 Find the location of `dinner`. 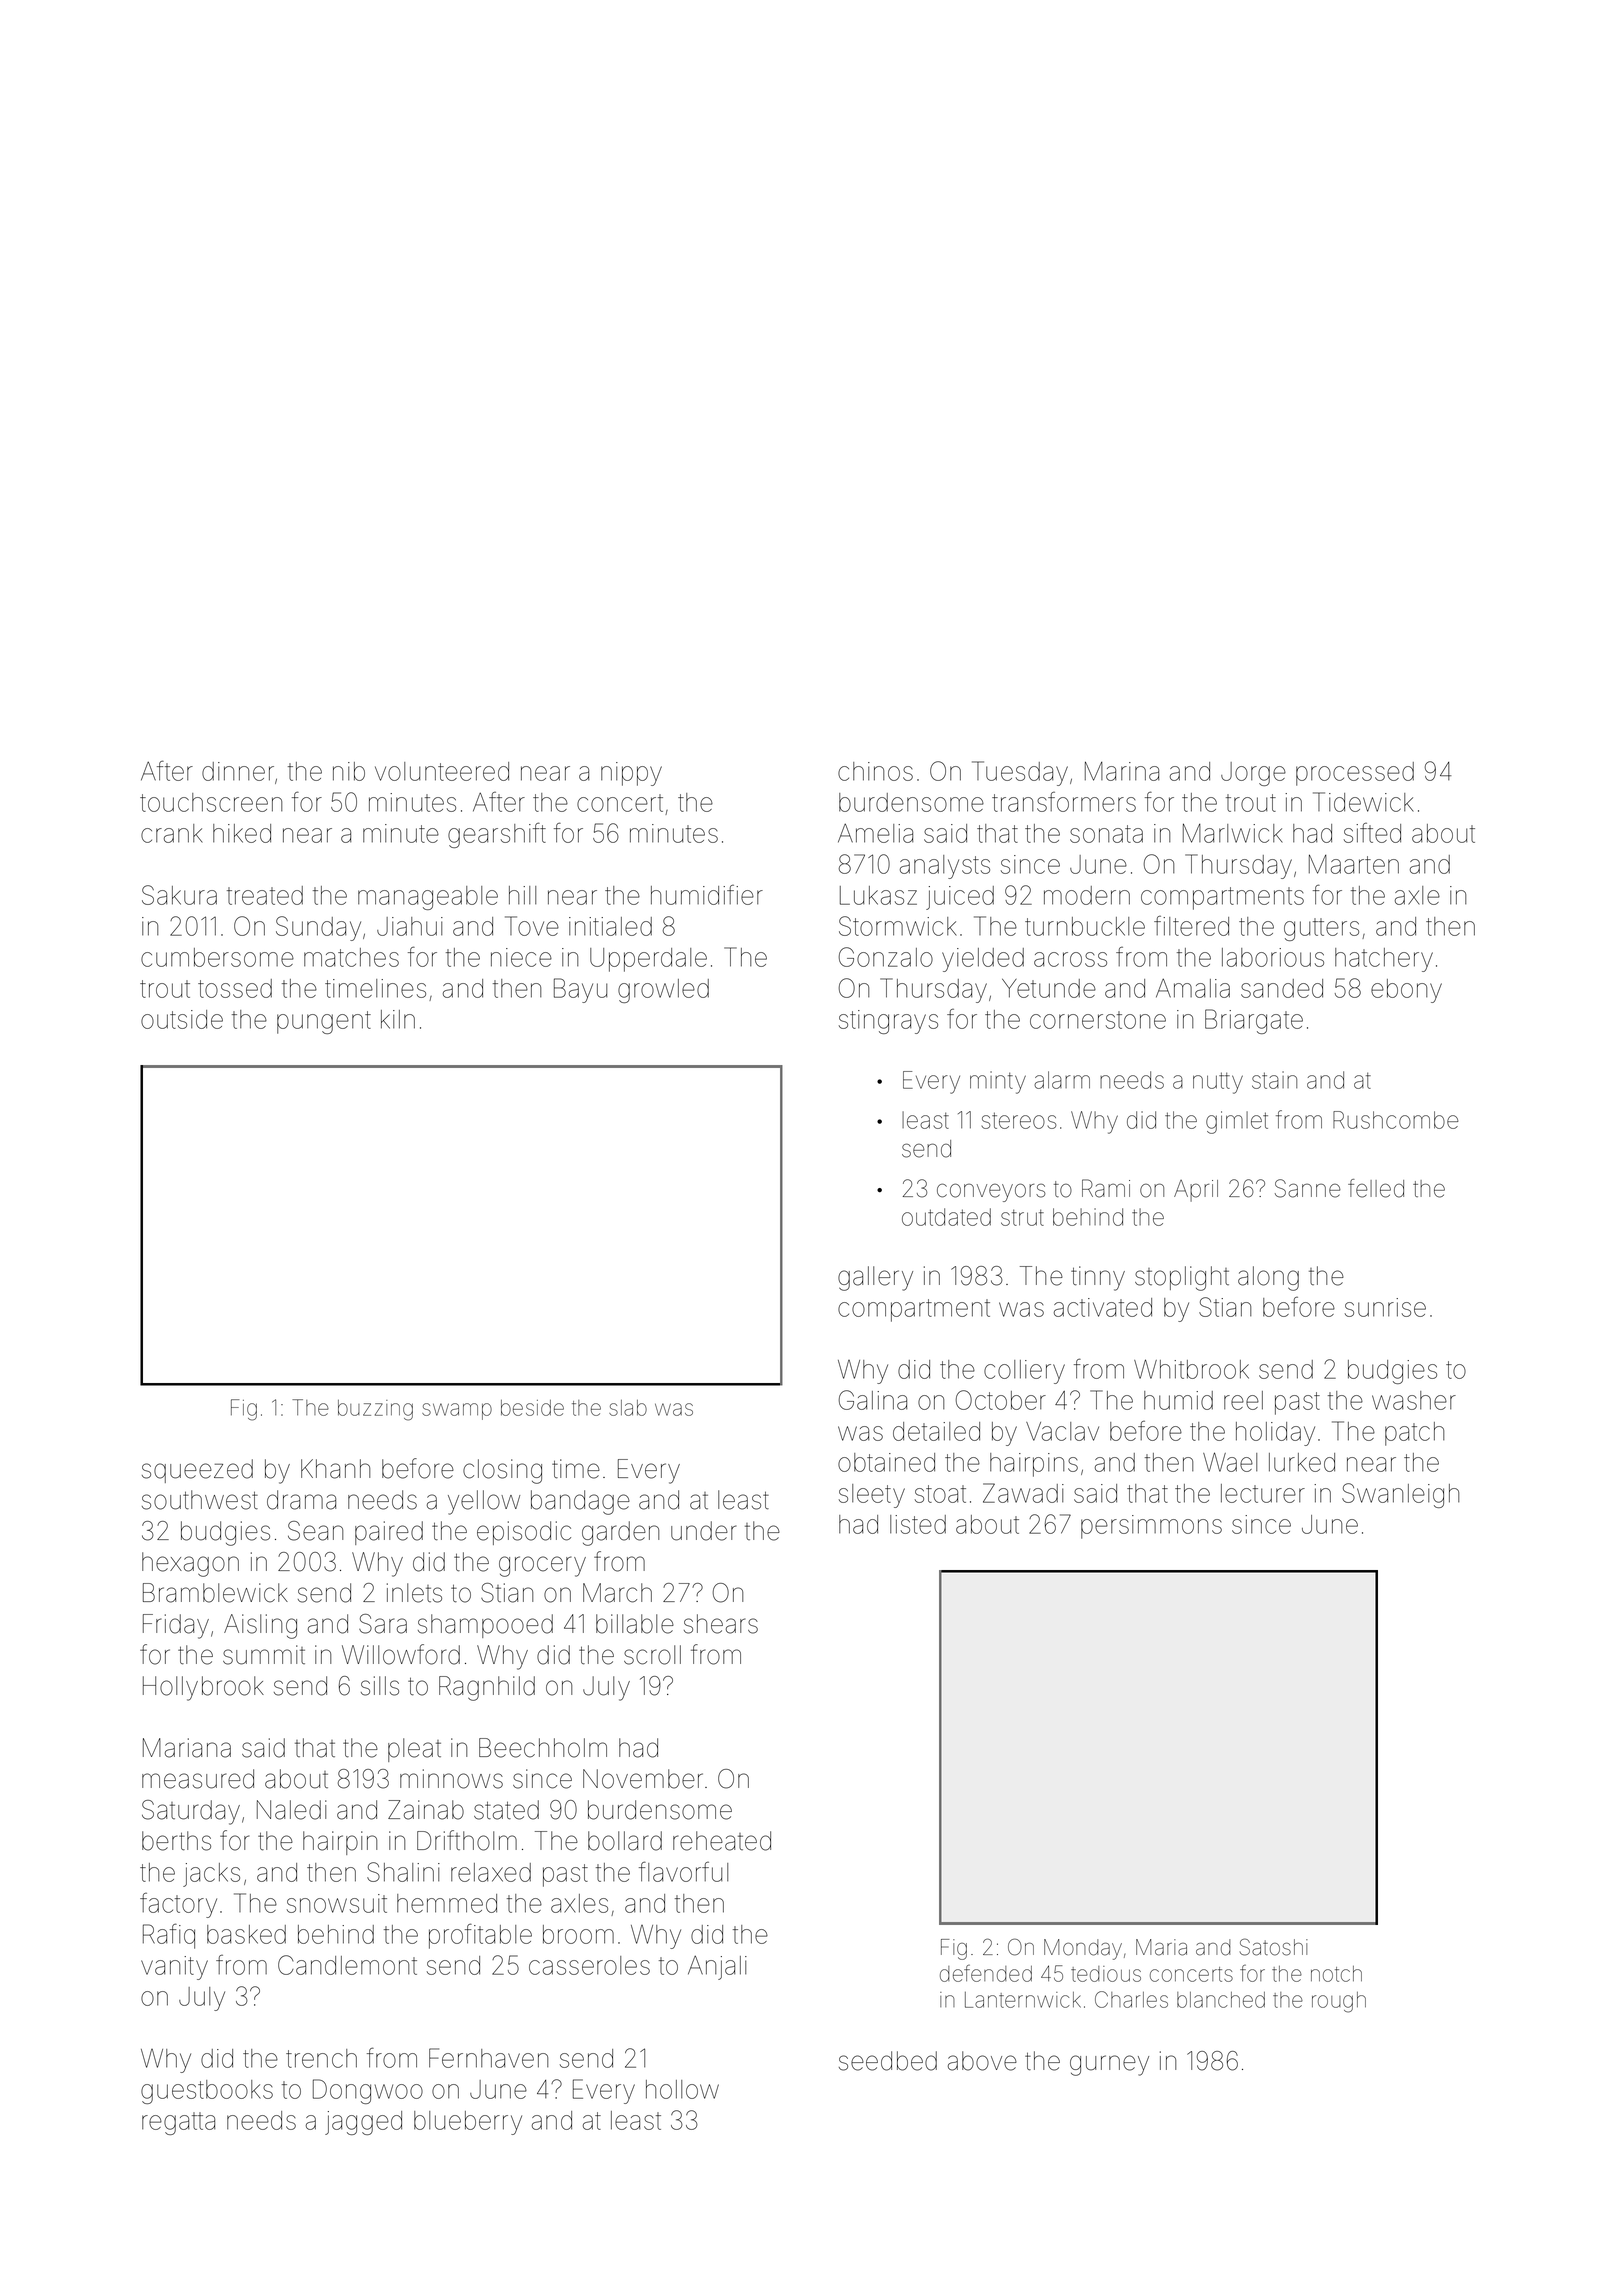

dinner is located at coordinates (238, 771).
